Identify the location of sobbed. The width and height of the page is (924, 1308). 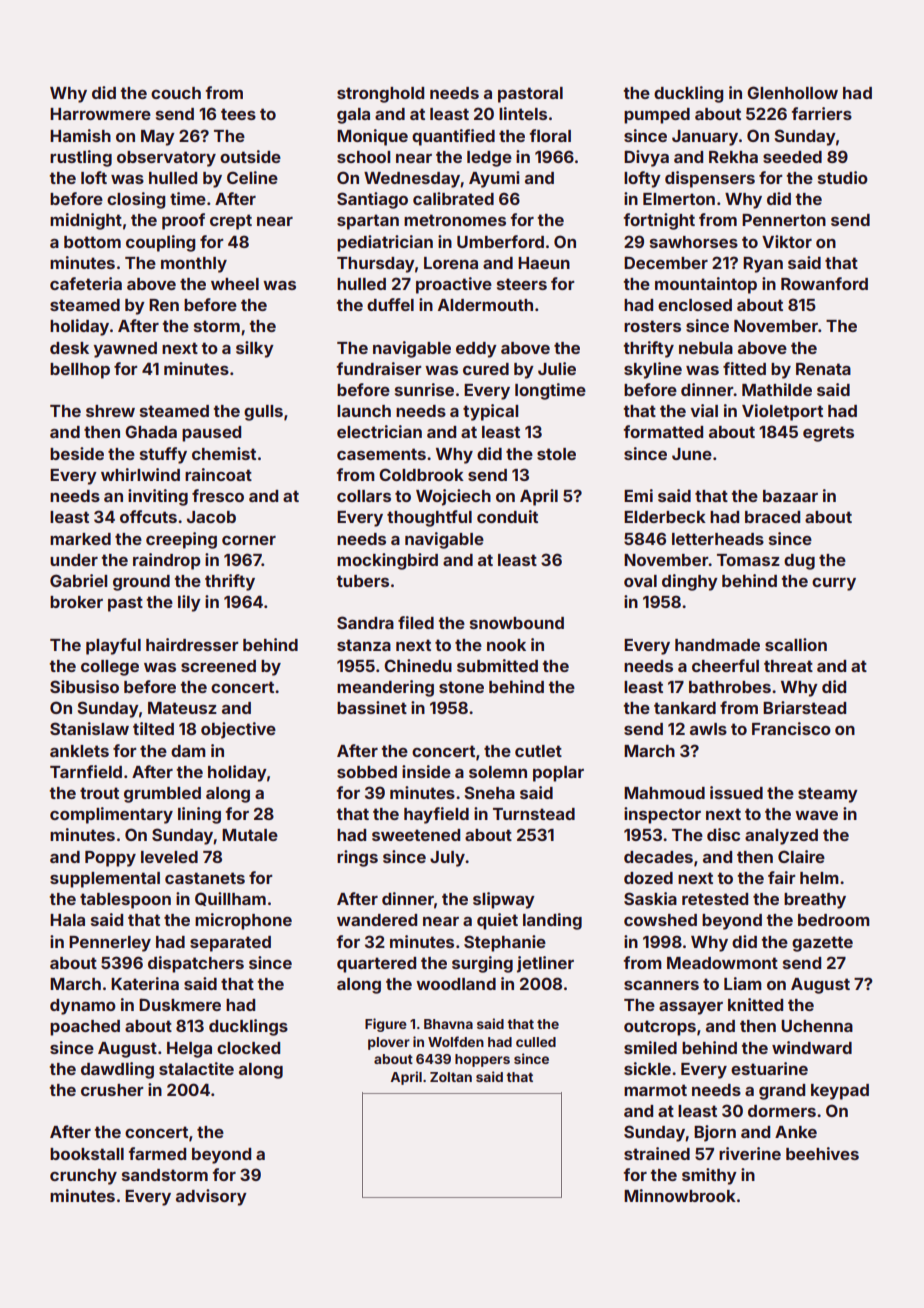
(367, 772).
